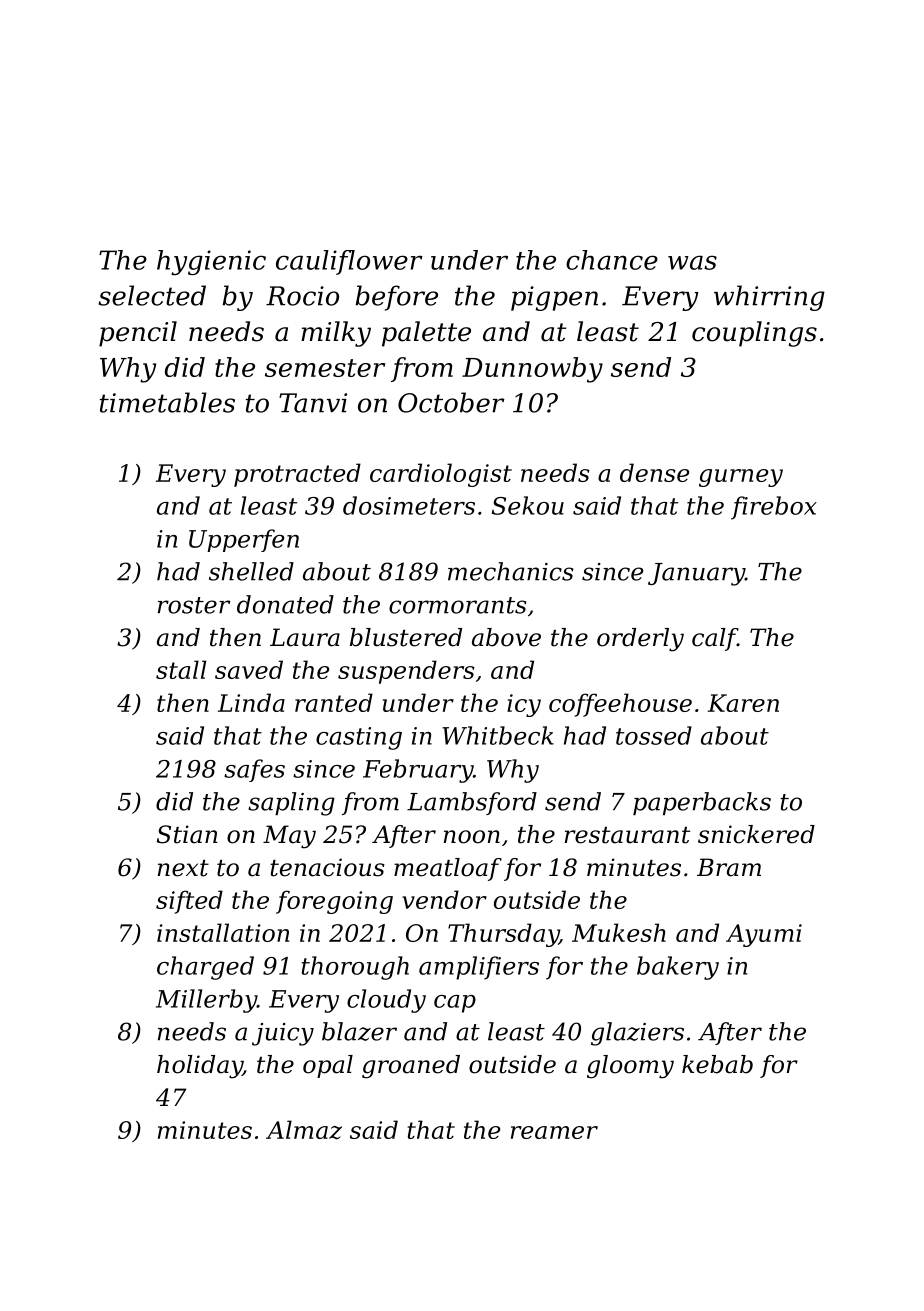 Image resolution: width=924 pixels, height=1311 pixels. I want to click on dosimeters, so click(409, 505).
